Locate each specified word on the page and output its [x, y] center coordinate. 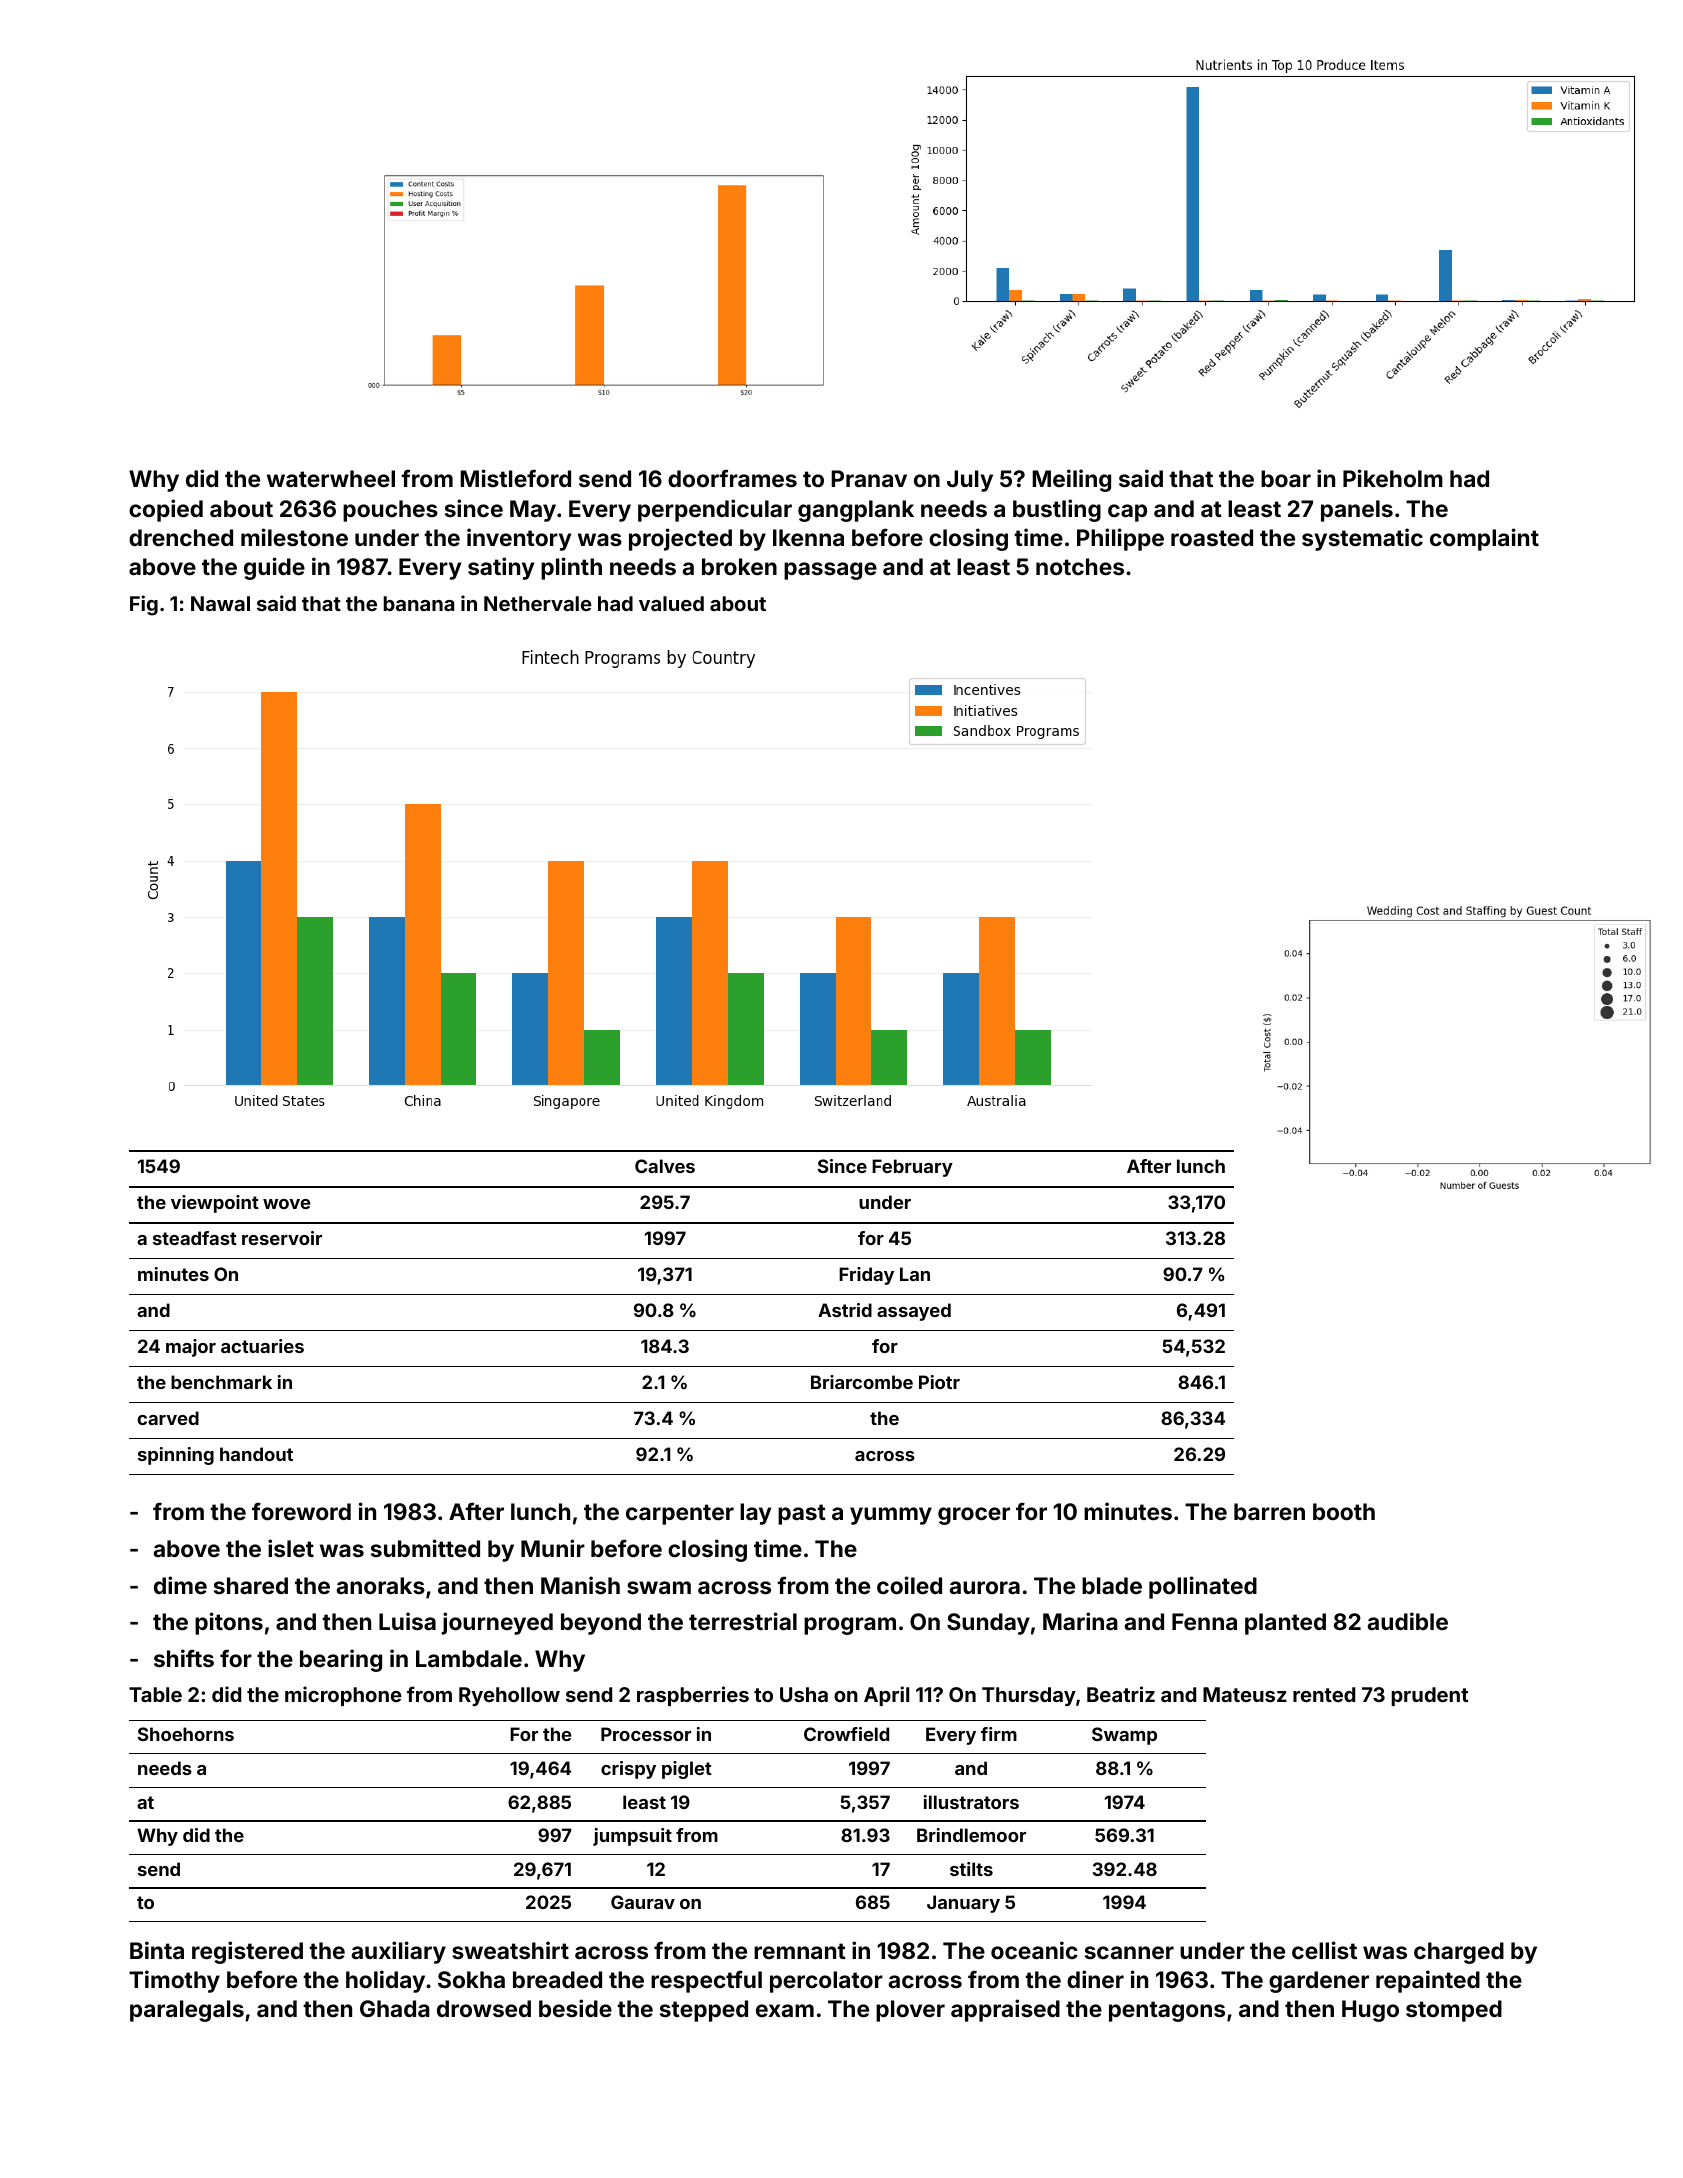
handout [256, 1454]
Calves [665, 1166]
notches [1080, 566]
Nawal [220, 603]
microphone [343, 1696]
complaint [1484, 539]
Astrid [845, 1310]
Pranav [869, 478]
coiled [909, 1585]
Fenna [1204, 1621]
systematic [1362, 539]
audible [1408, 1621]
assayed [914, 1312]
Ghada [395, 2008]
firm [999, 1734]
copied [166, 510]
